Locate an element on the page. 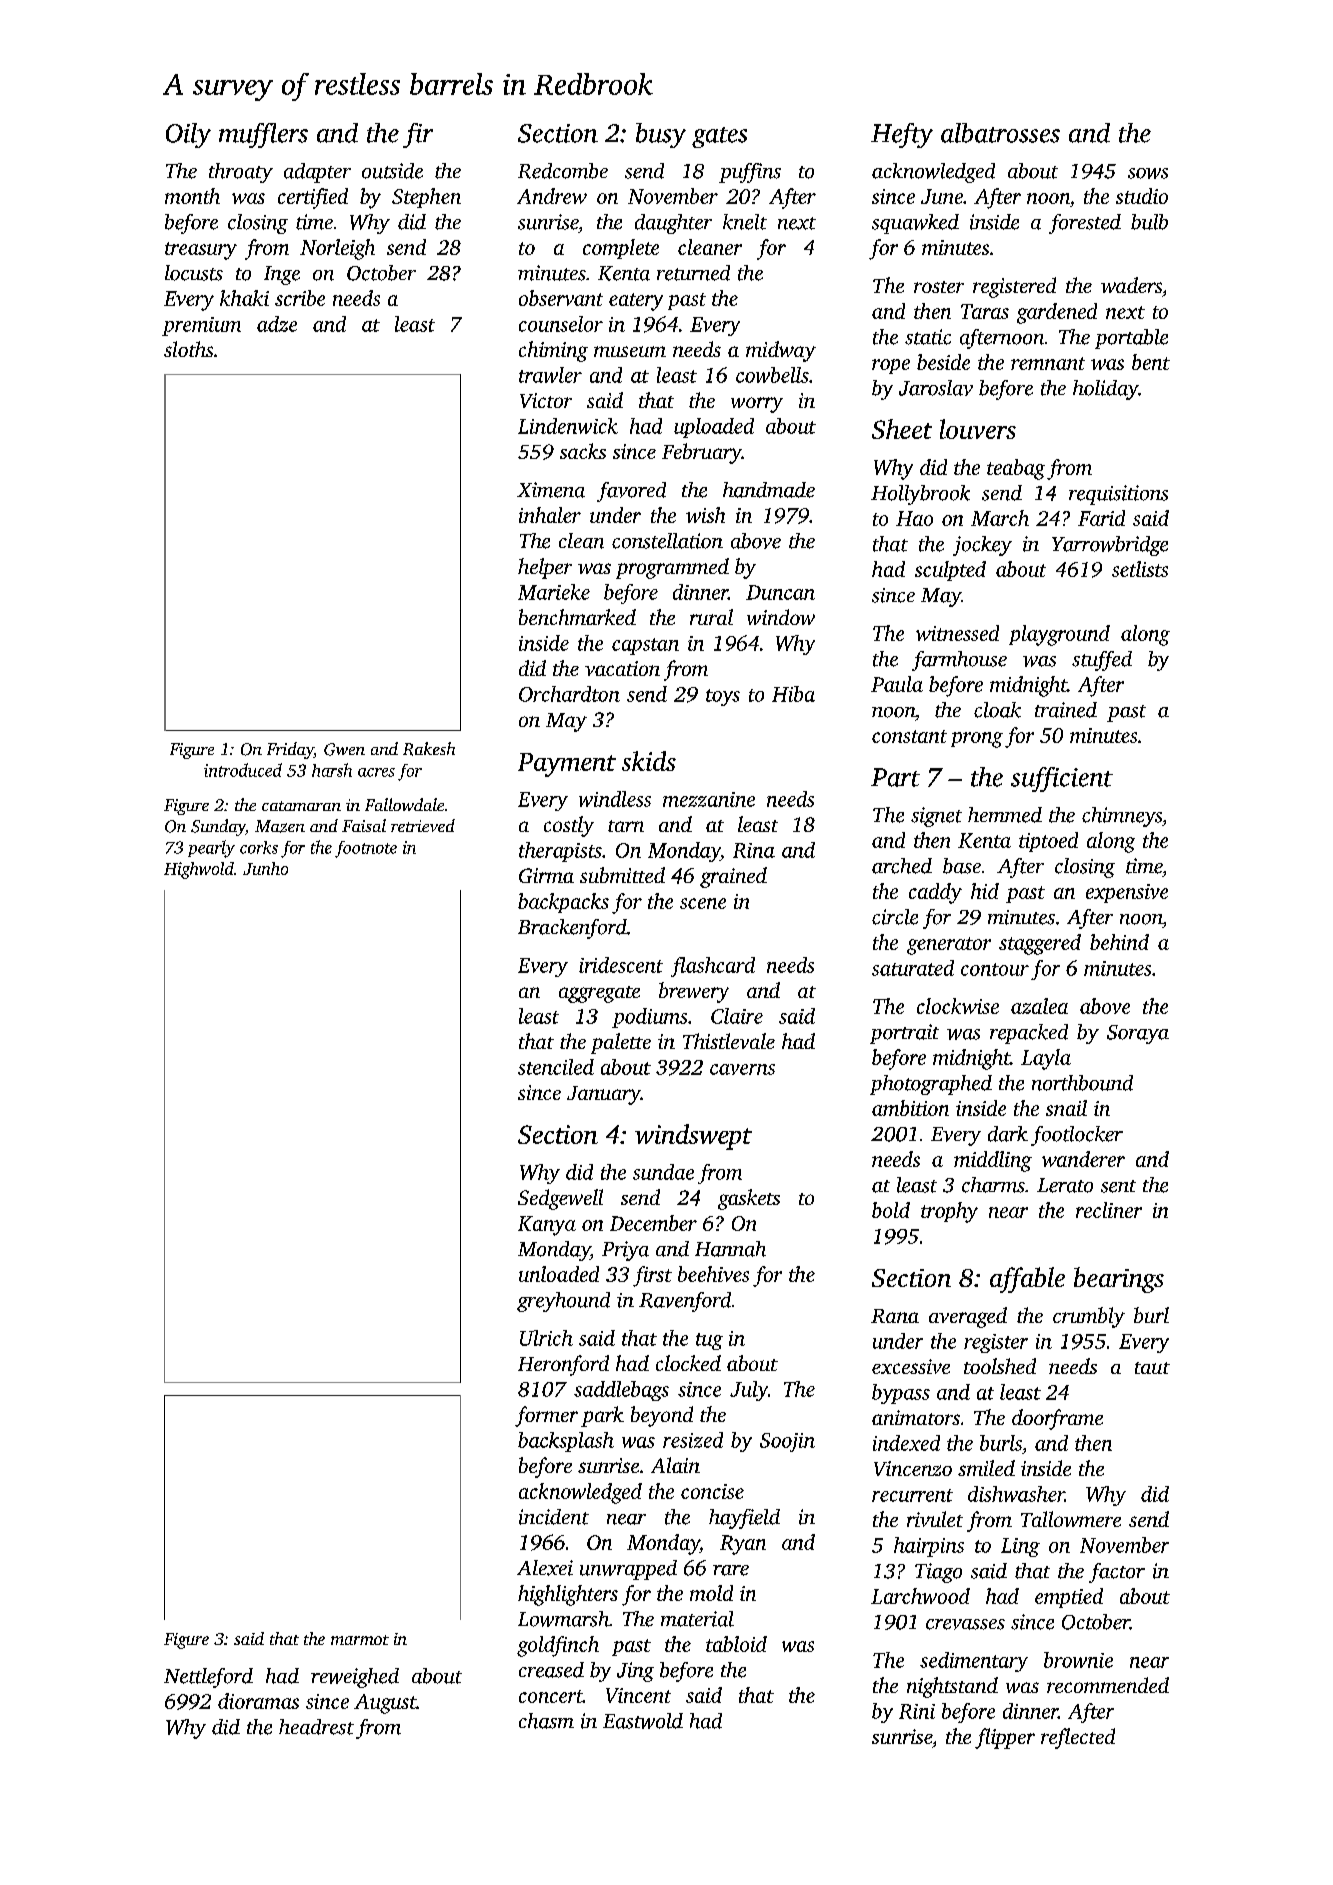 This image has height=1885, width=1333. Sedgewell is located at coordinates (560, 1199).
